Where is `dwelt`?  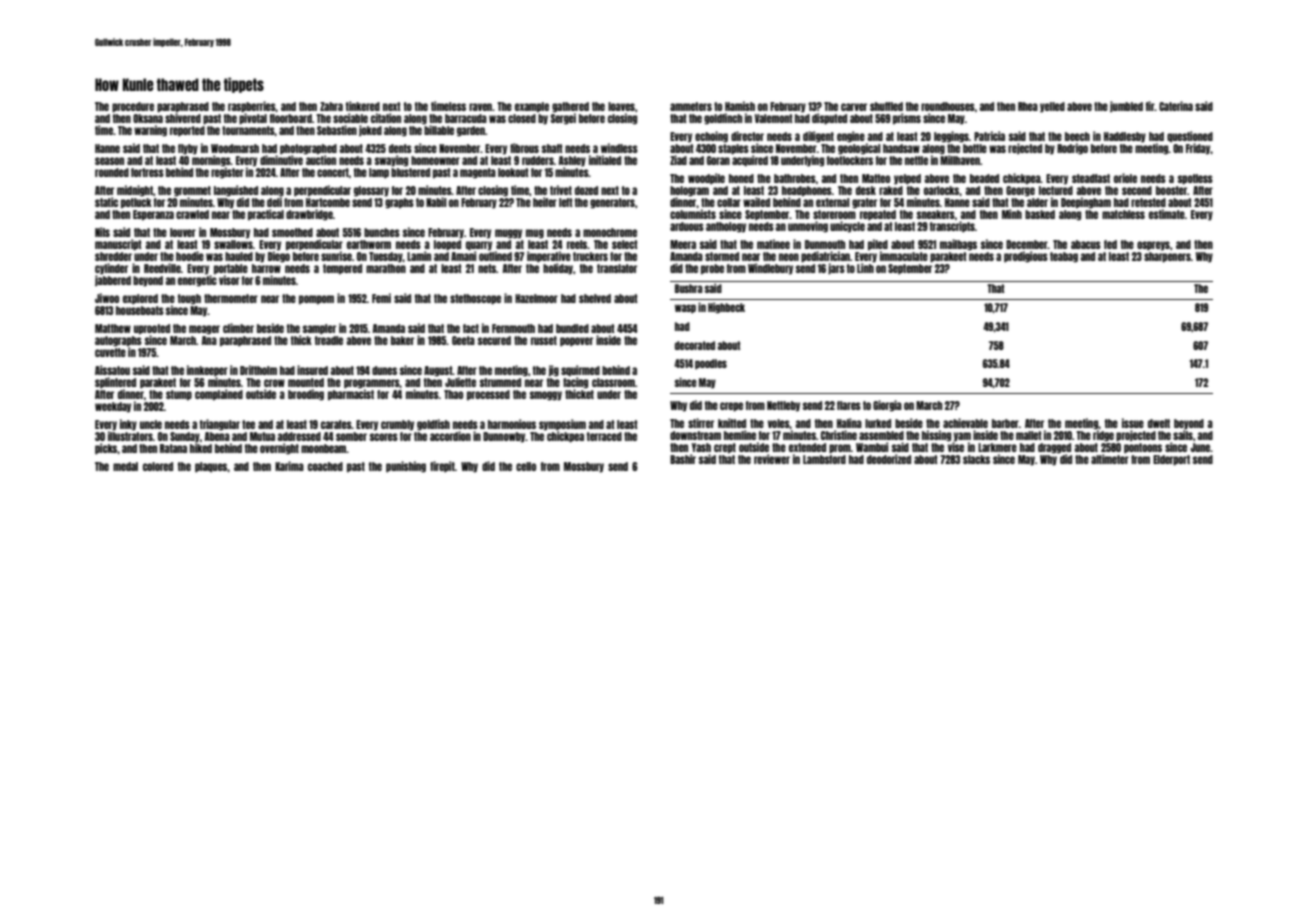
dwelt is located at coordinates (1159, 423).
